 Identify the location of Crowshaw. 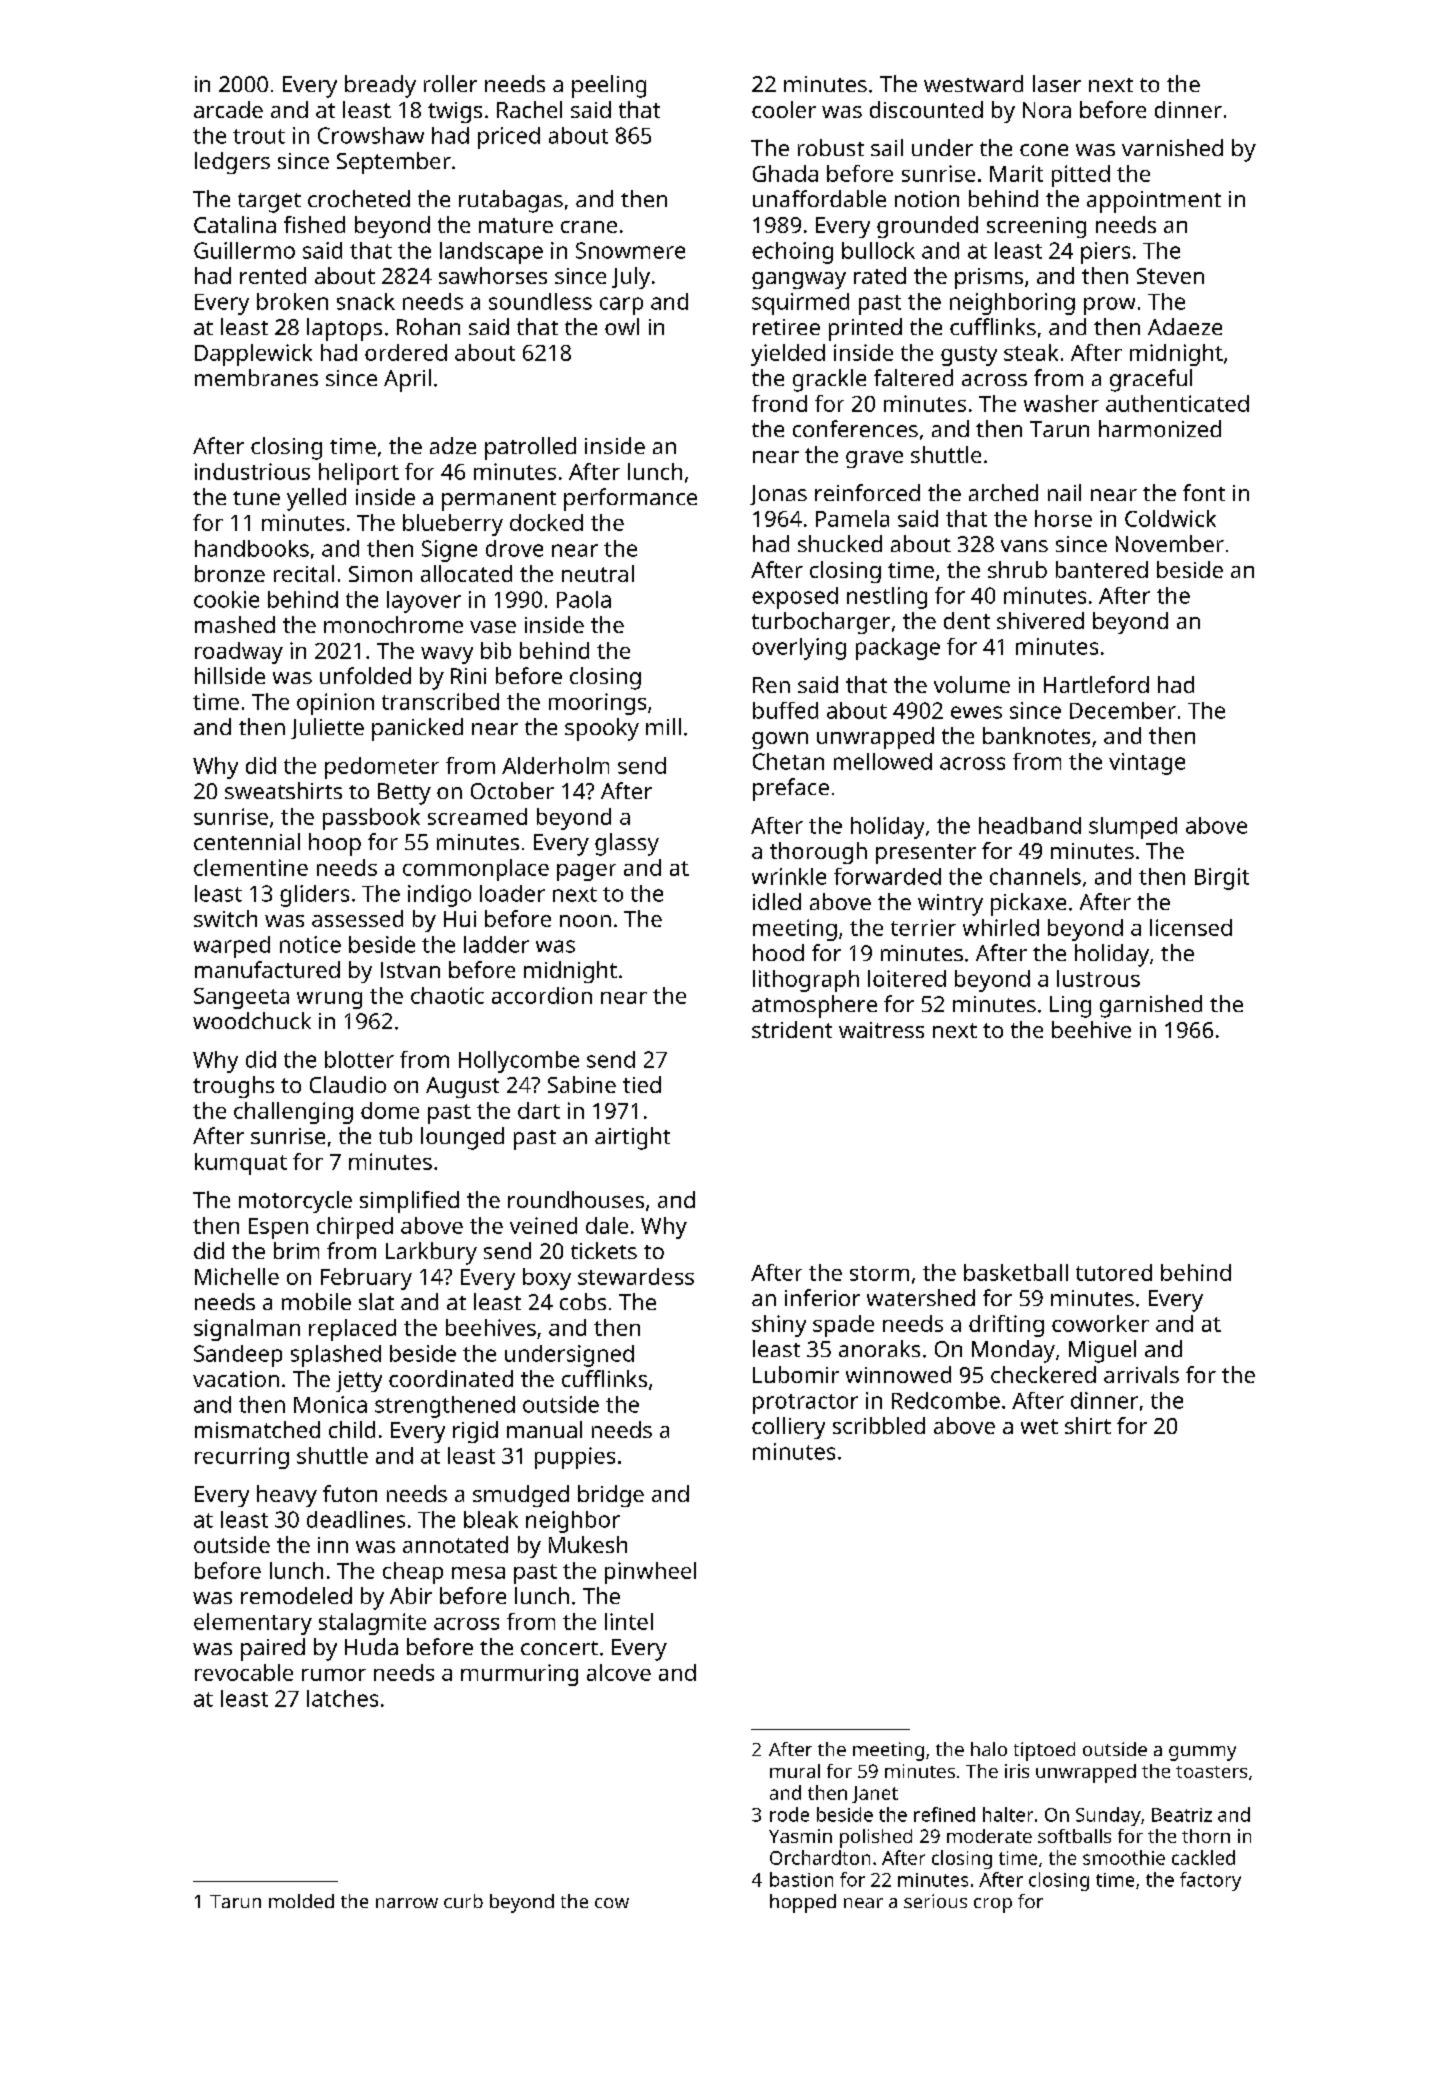
(371, 135).
